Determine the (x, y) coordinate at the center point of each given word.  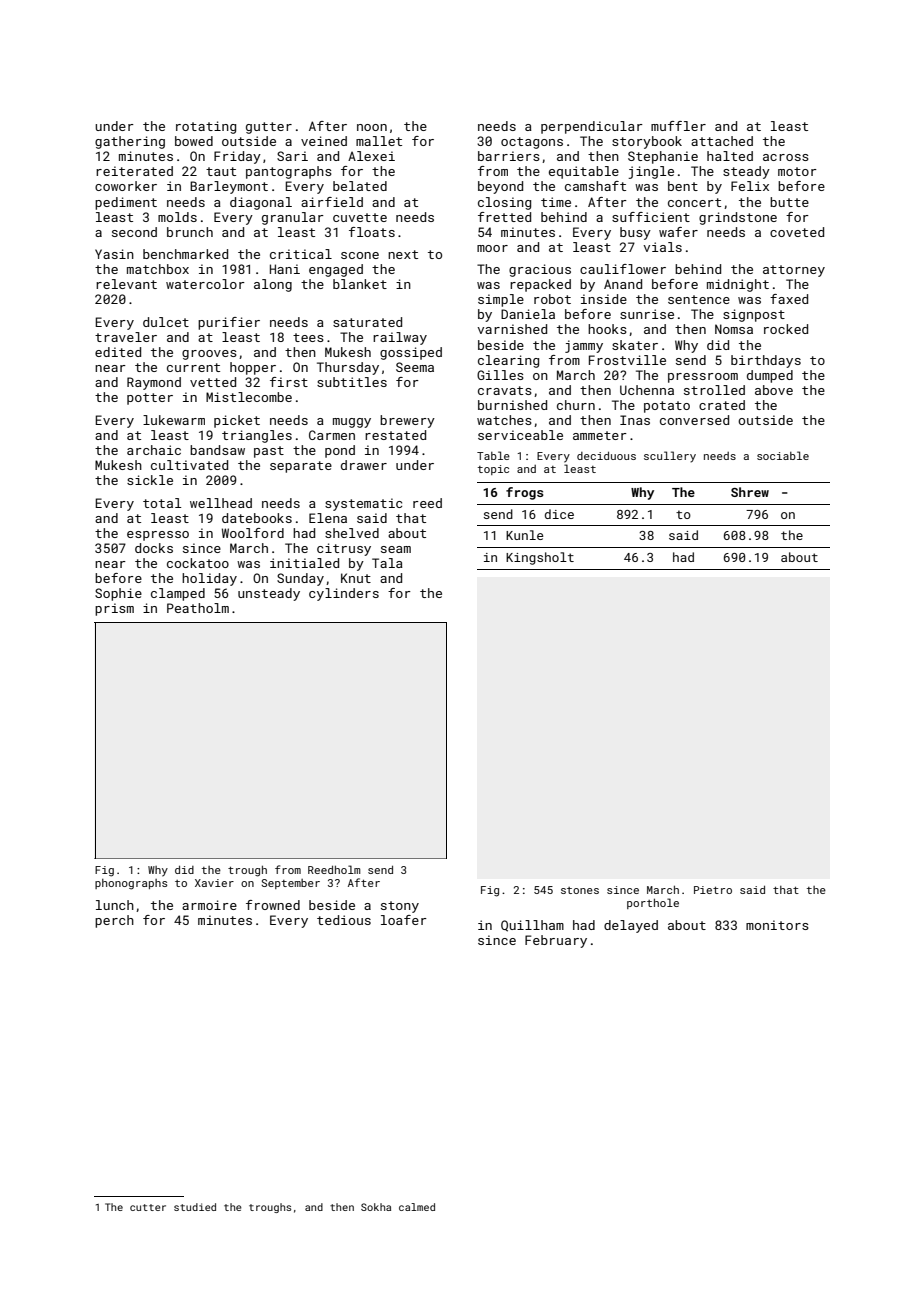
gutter (269, 128)
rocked (786, 329)
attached (722, 141)
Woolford (253, 533)
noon (372, 127)
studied (195, 1207)
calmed (417, 1207)
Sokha (376, 1207)
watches (504, 420)
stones (580, 890)
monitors (777, 925)
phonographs (131, 884)
